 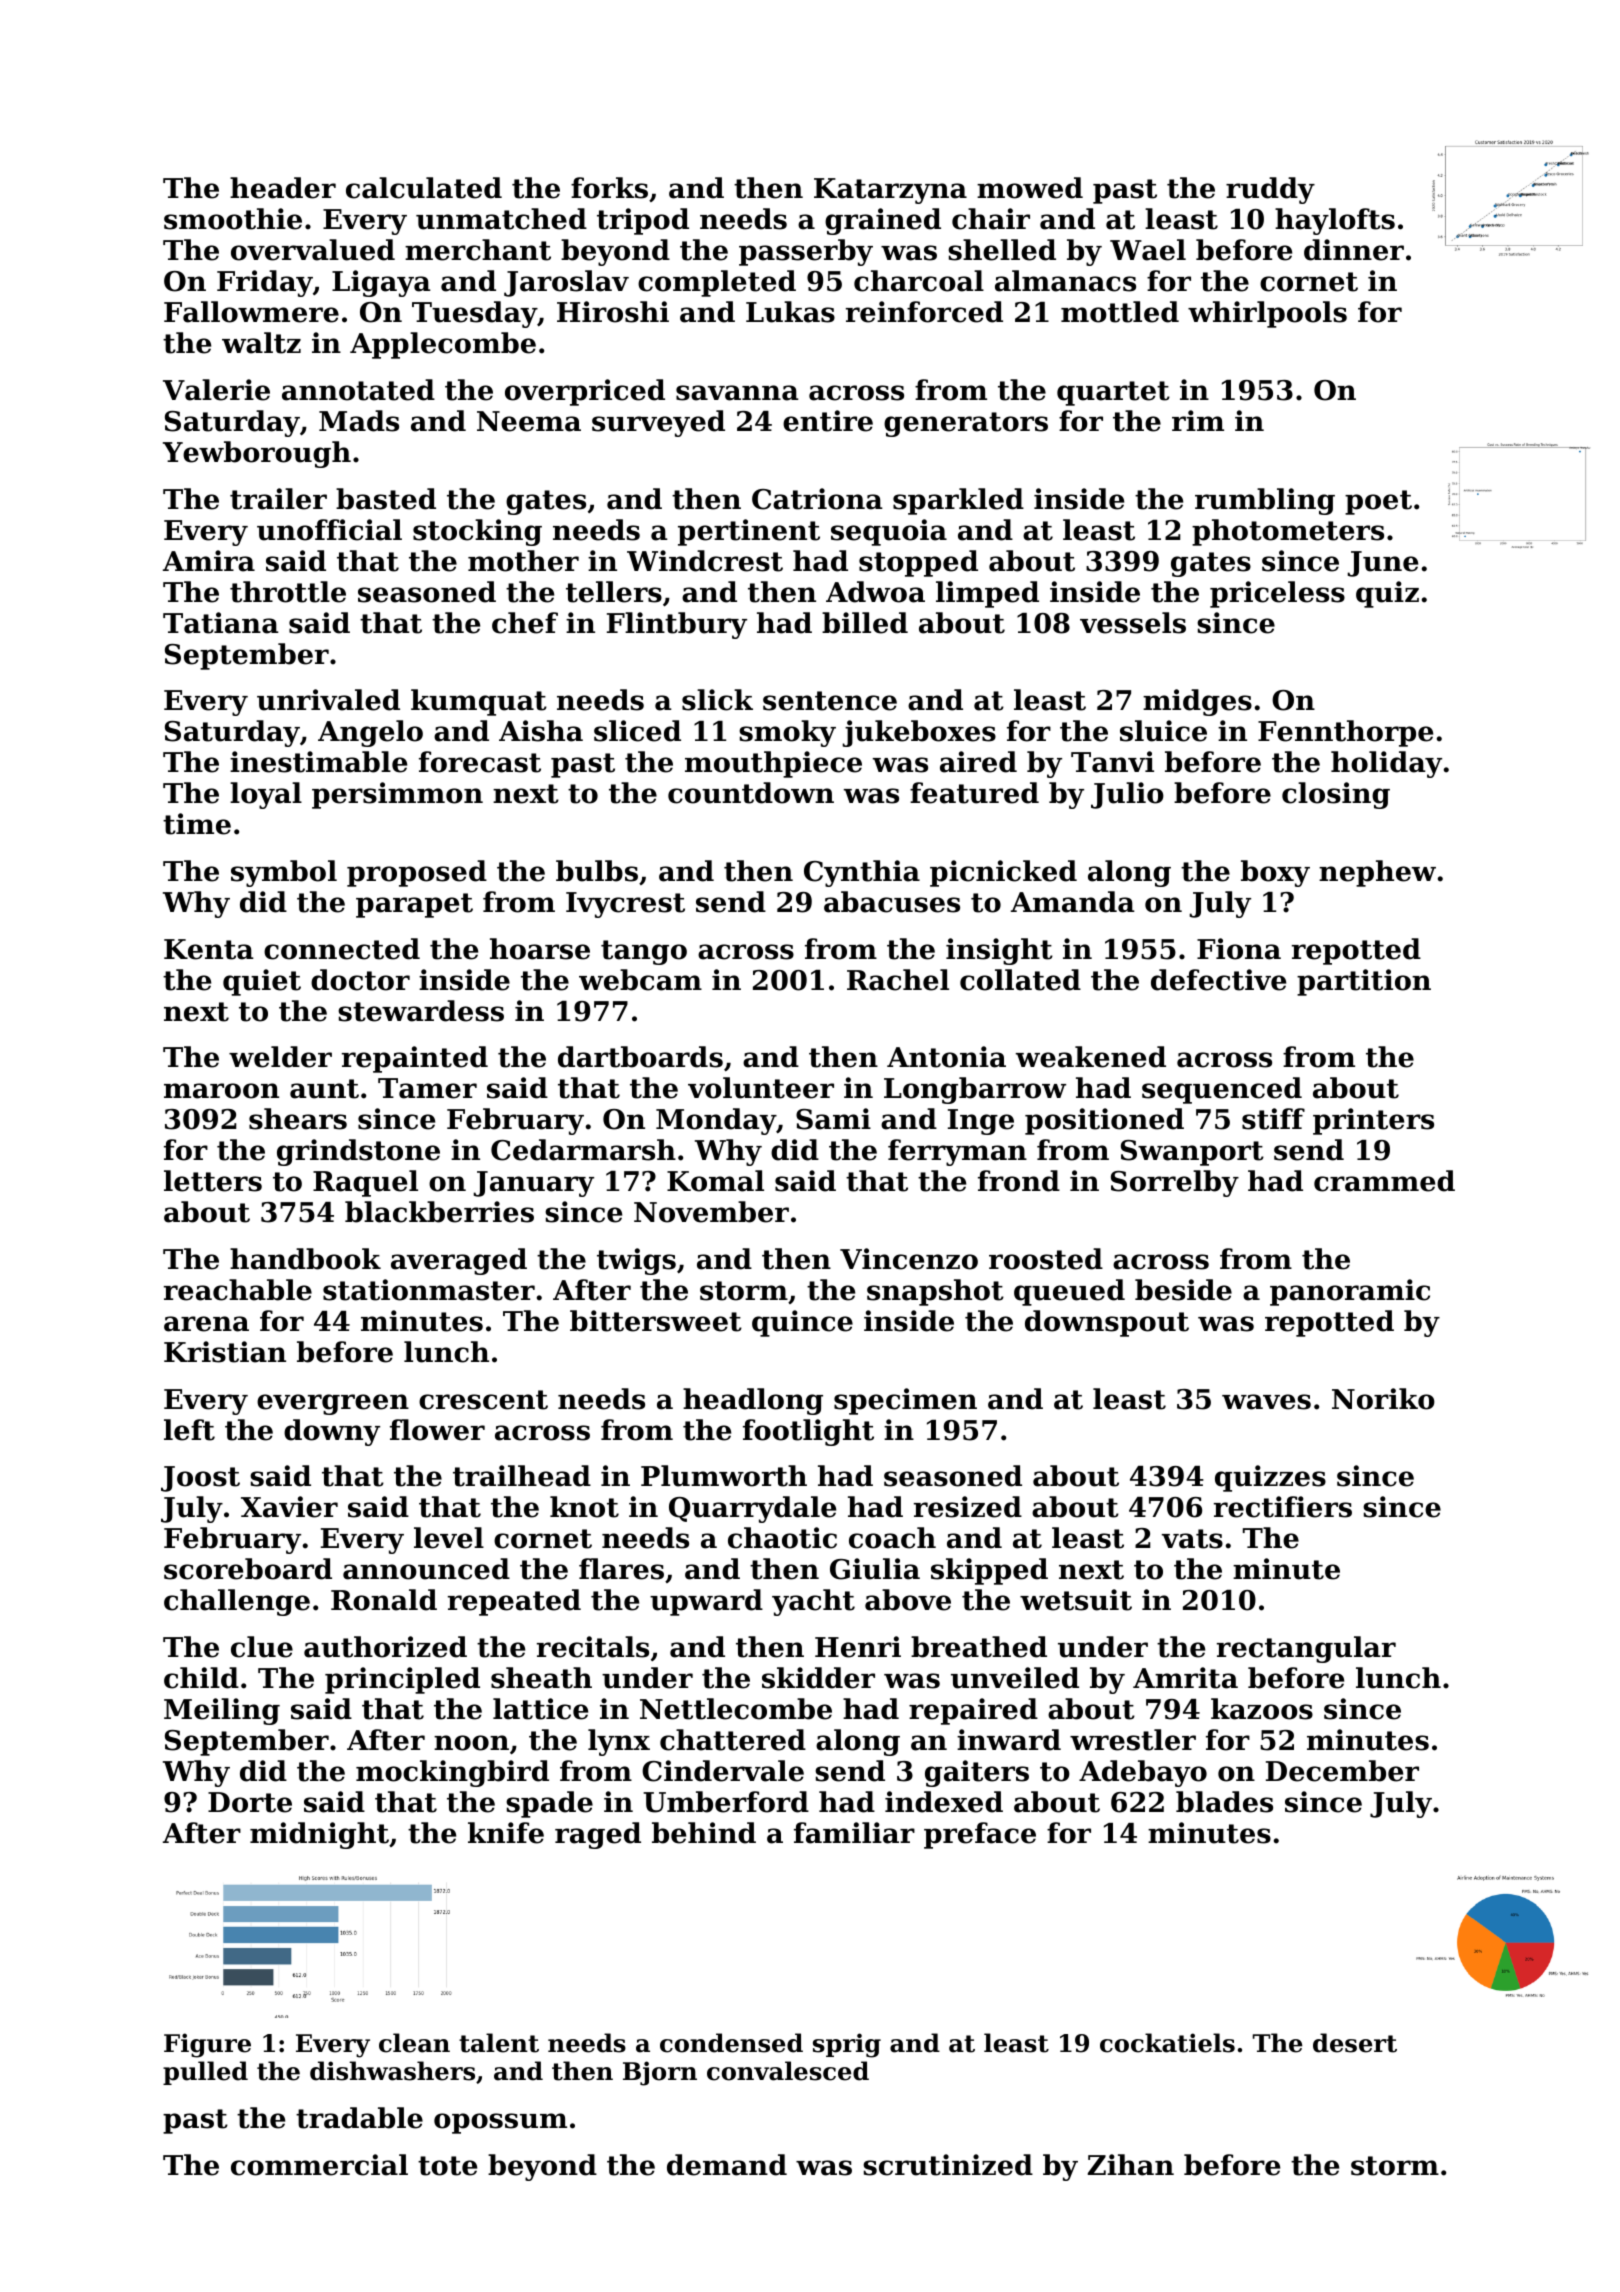 I want to click on Tamer, so click(x=427, y=1088).
